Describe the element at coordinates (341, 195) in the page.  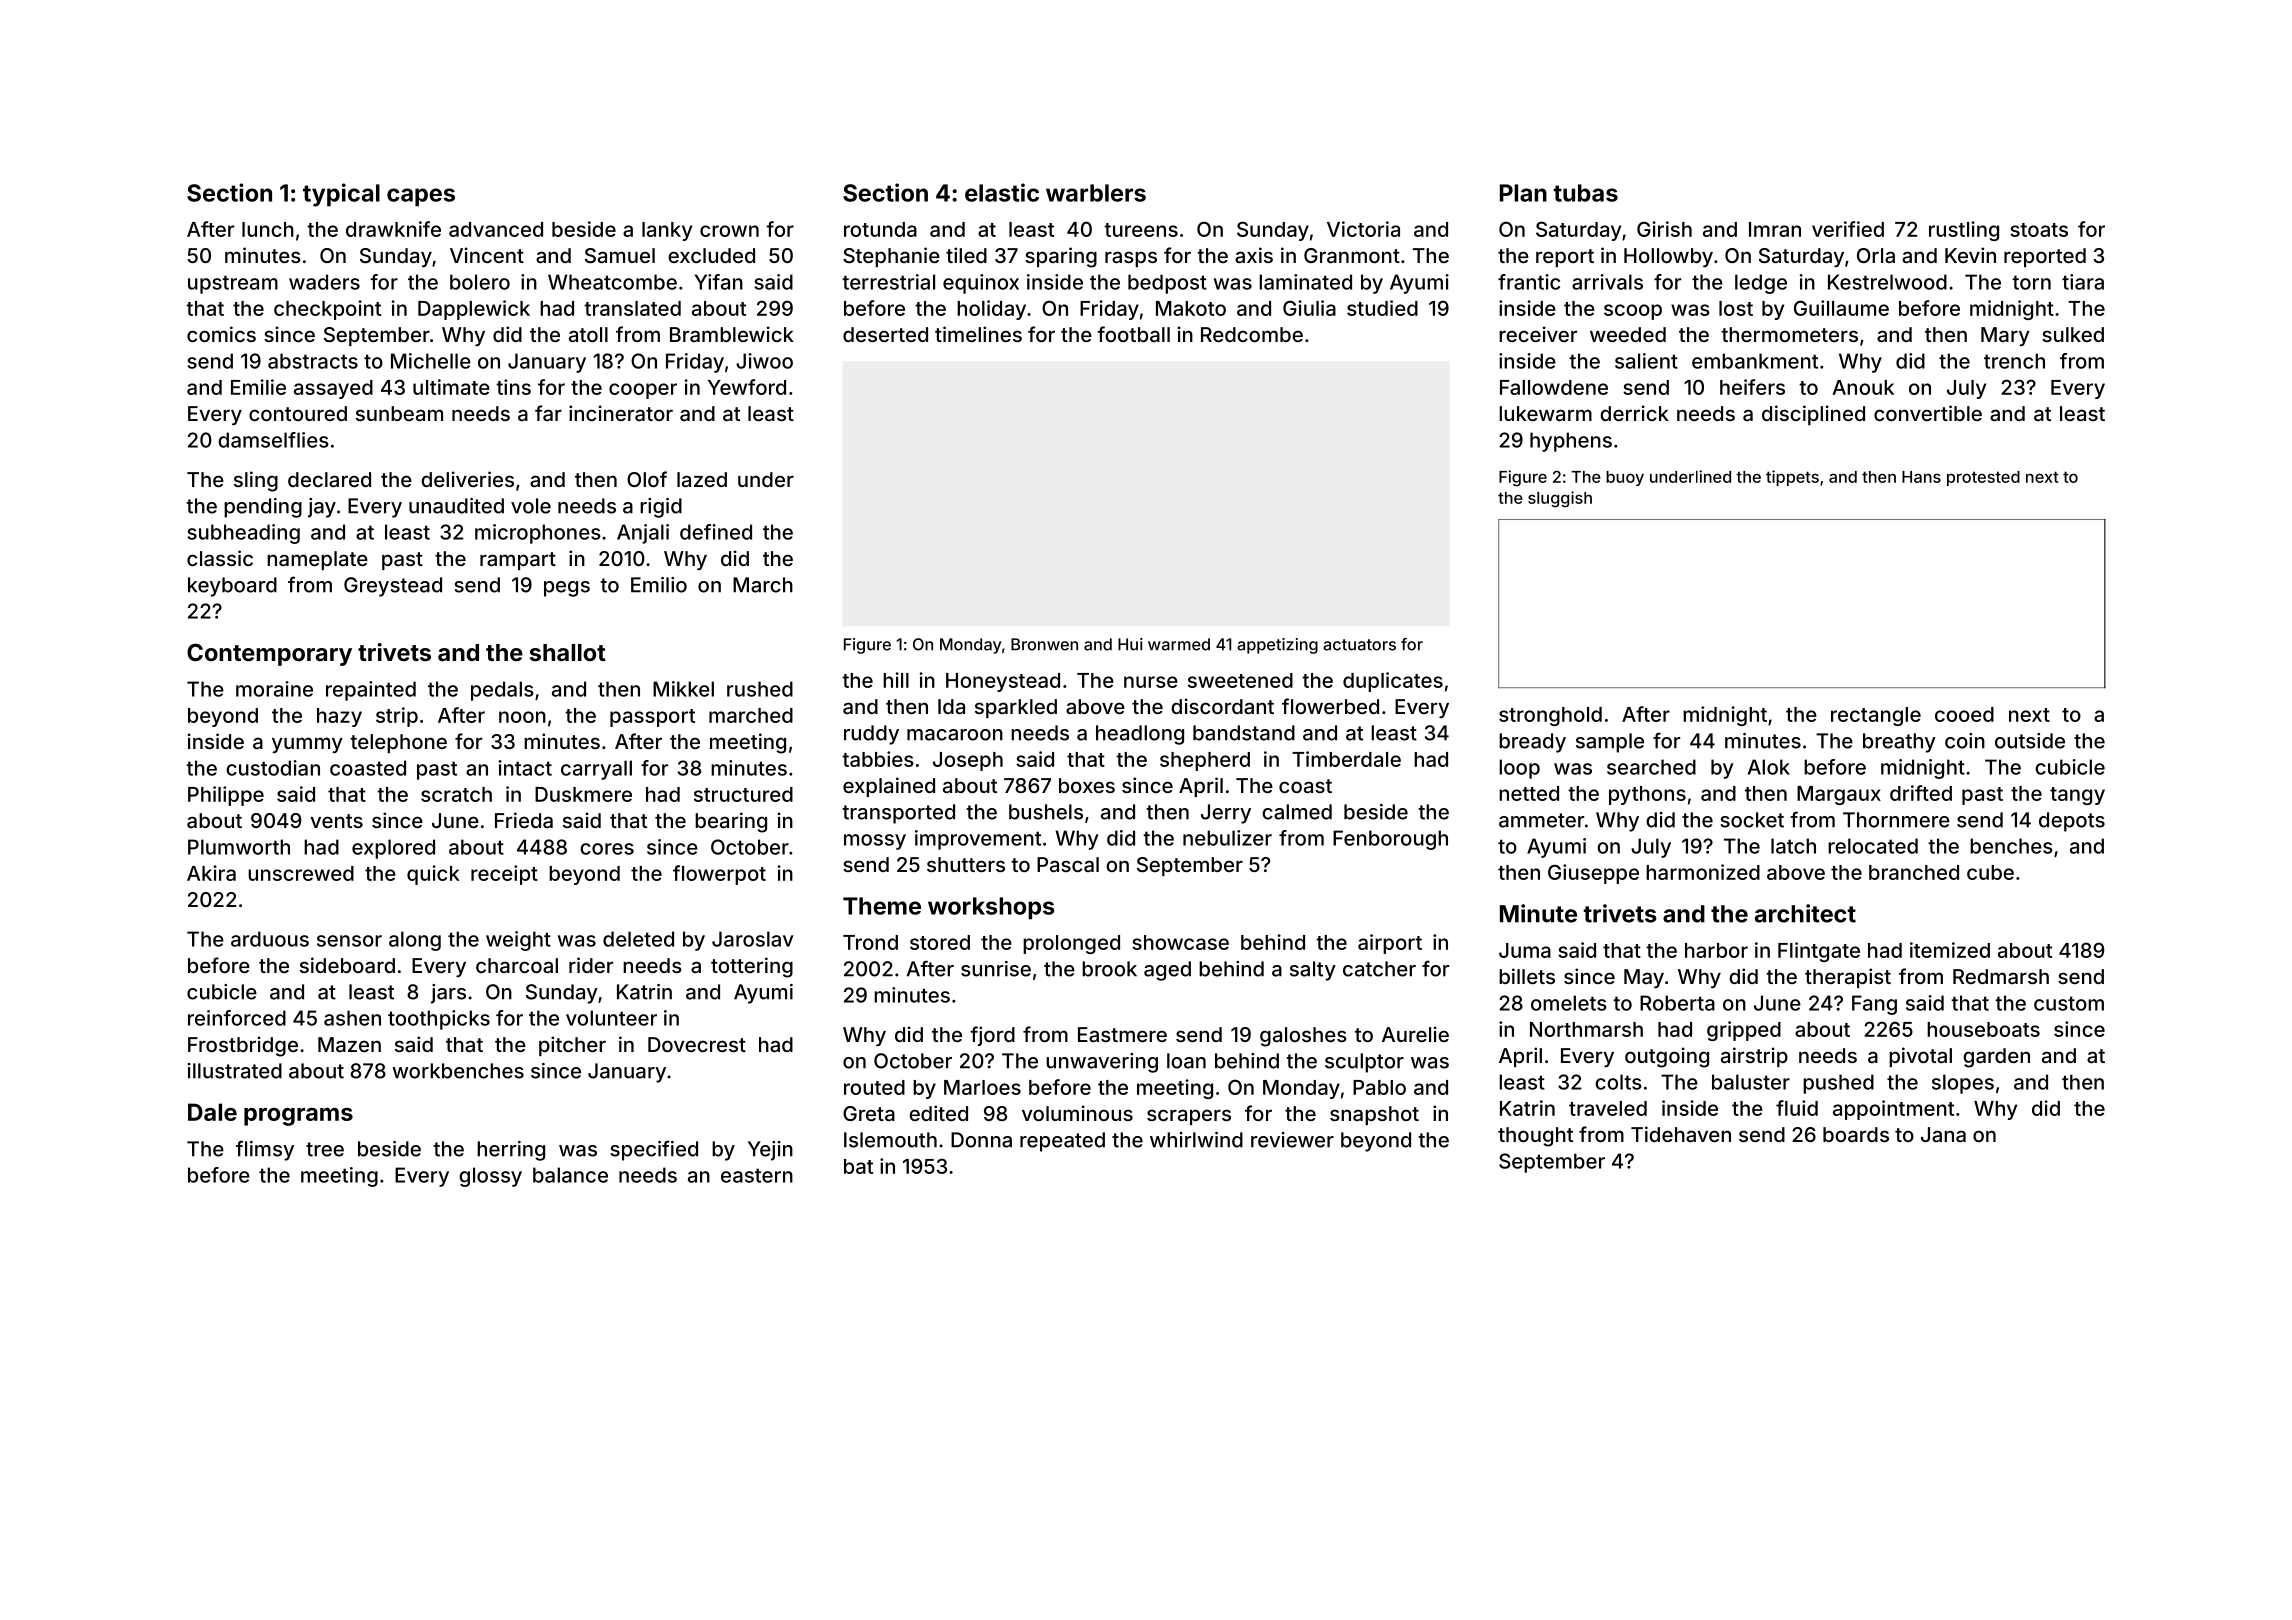
I see `typical` at that location.
